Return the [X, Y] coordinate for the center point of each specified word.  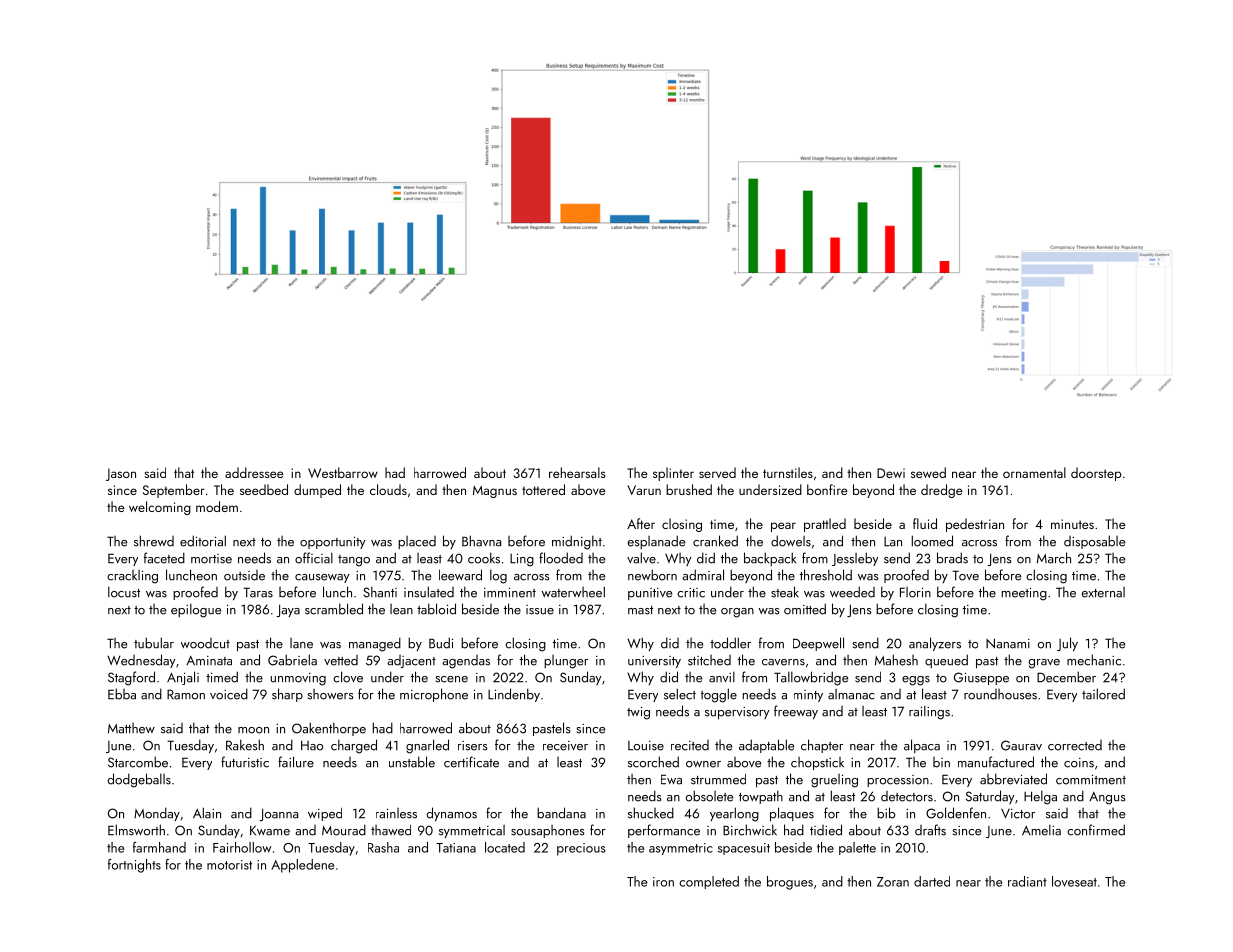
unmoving [298, 679]
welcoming [160, 508]
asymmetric [681, 849]
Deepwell [818, 644]
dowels [791, 541]
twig [638, 713]
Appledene [302, 866]
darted [932, 881]
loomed [932, 541]
